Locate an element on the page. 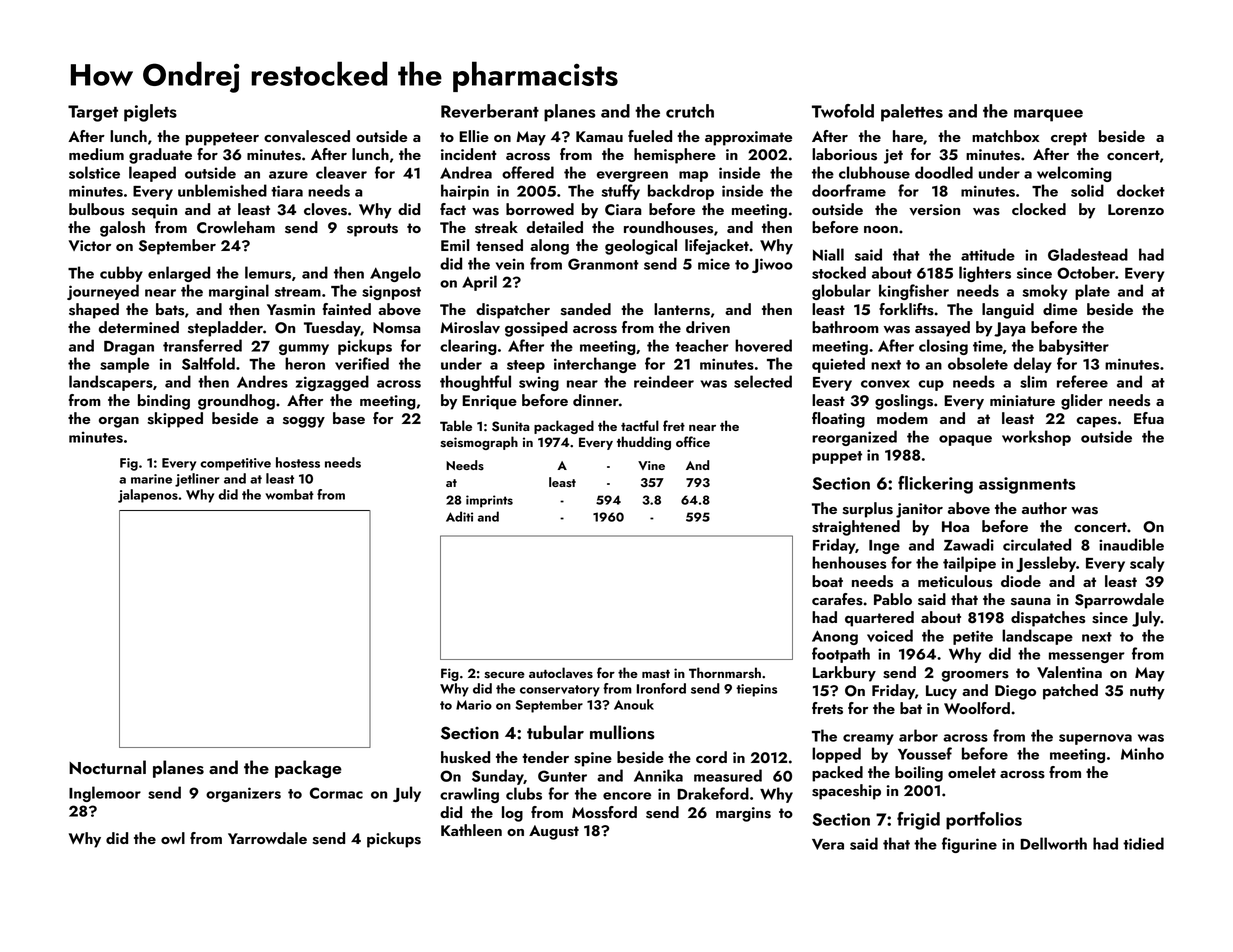 This image has height=952, width=1233. Reverberant is located at coordinates (490, 111).
